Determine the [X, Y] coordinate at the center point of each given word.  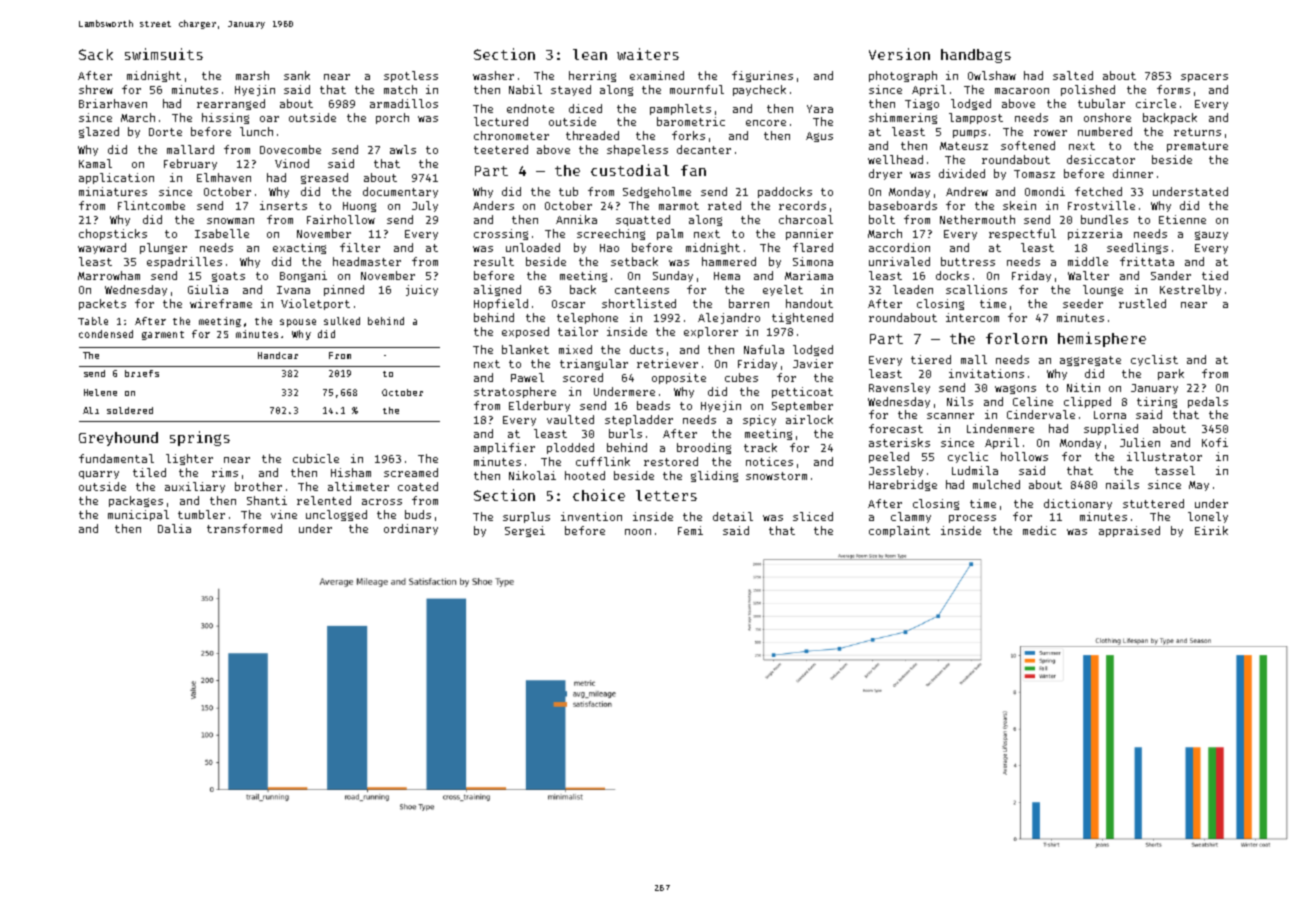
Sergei [525, 531]
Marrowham [109, 275]
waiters [648, 54]
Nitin [1083, 387]
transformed [244, 528]
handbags [976, 56]
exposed [525, 332]
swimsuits [164, 54]
